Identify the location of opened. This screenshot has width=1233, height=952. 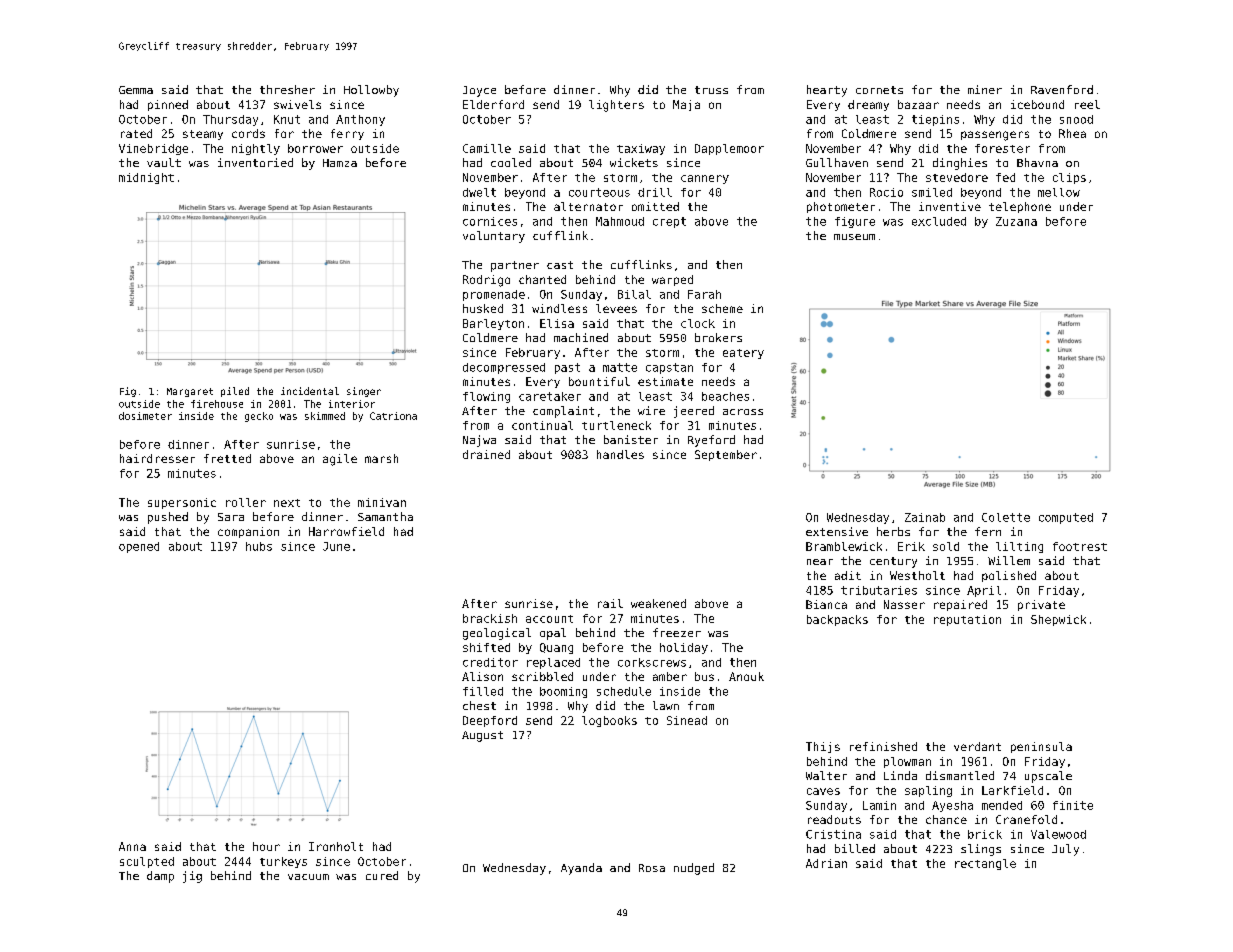
(139, 547).
